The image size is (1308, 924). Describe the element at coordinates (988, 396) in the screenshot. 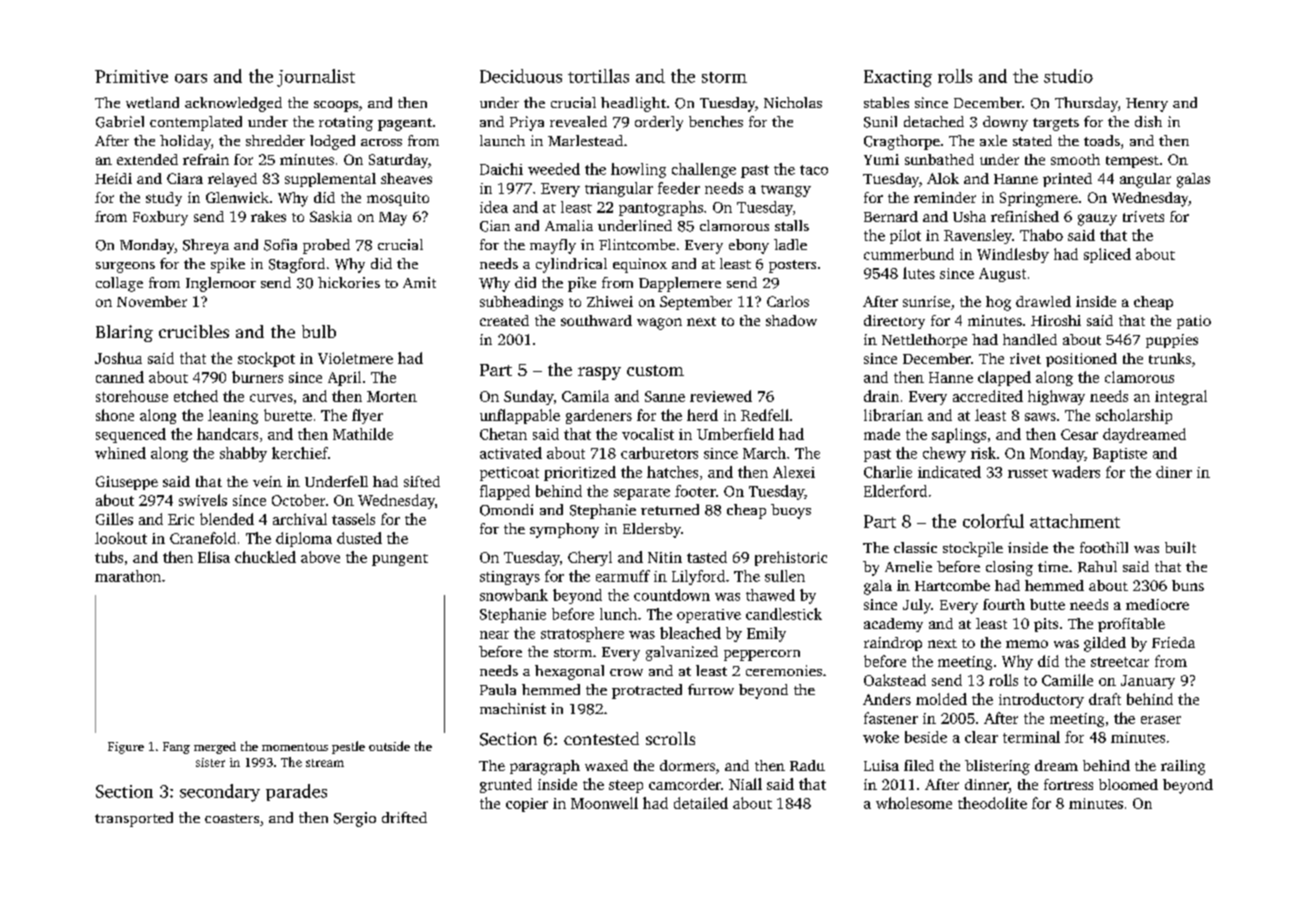

I see `accredited` at that location.
